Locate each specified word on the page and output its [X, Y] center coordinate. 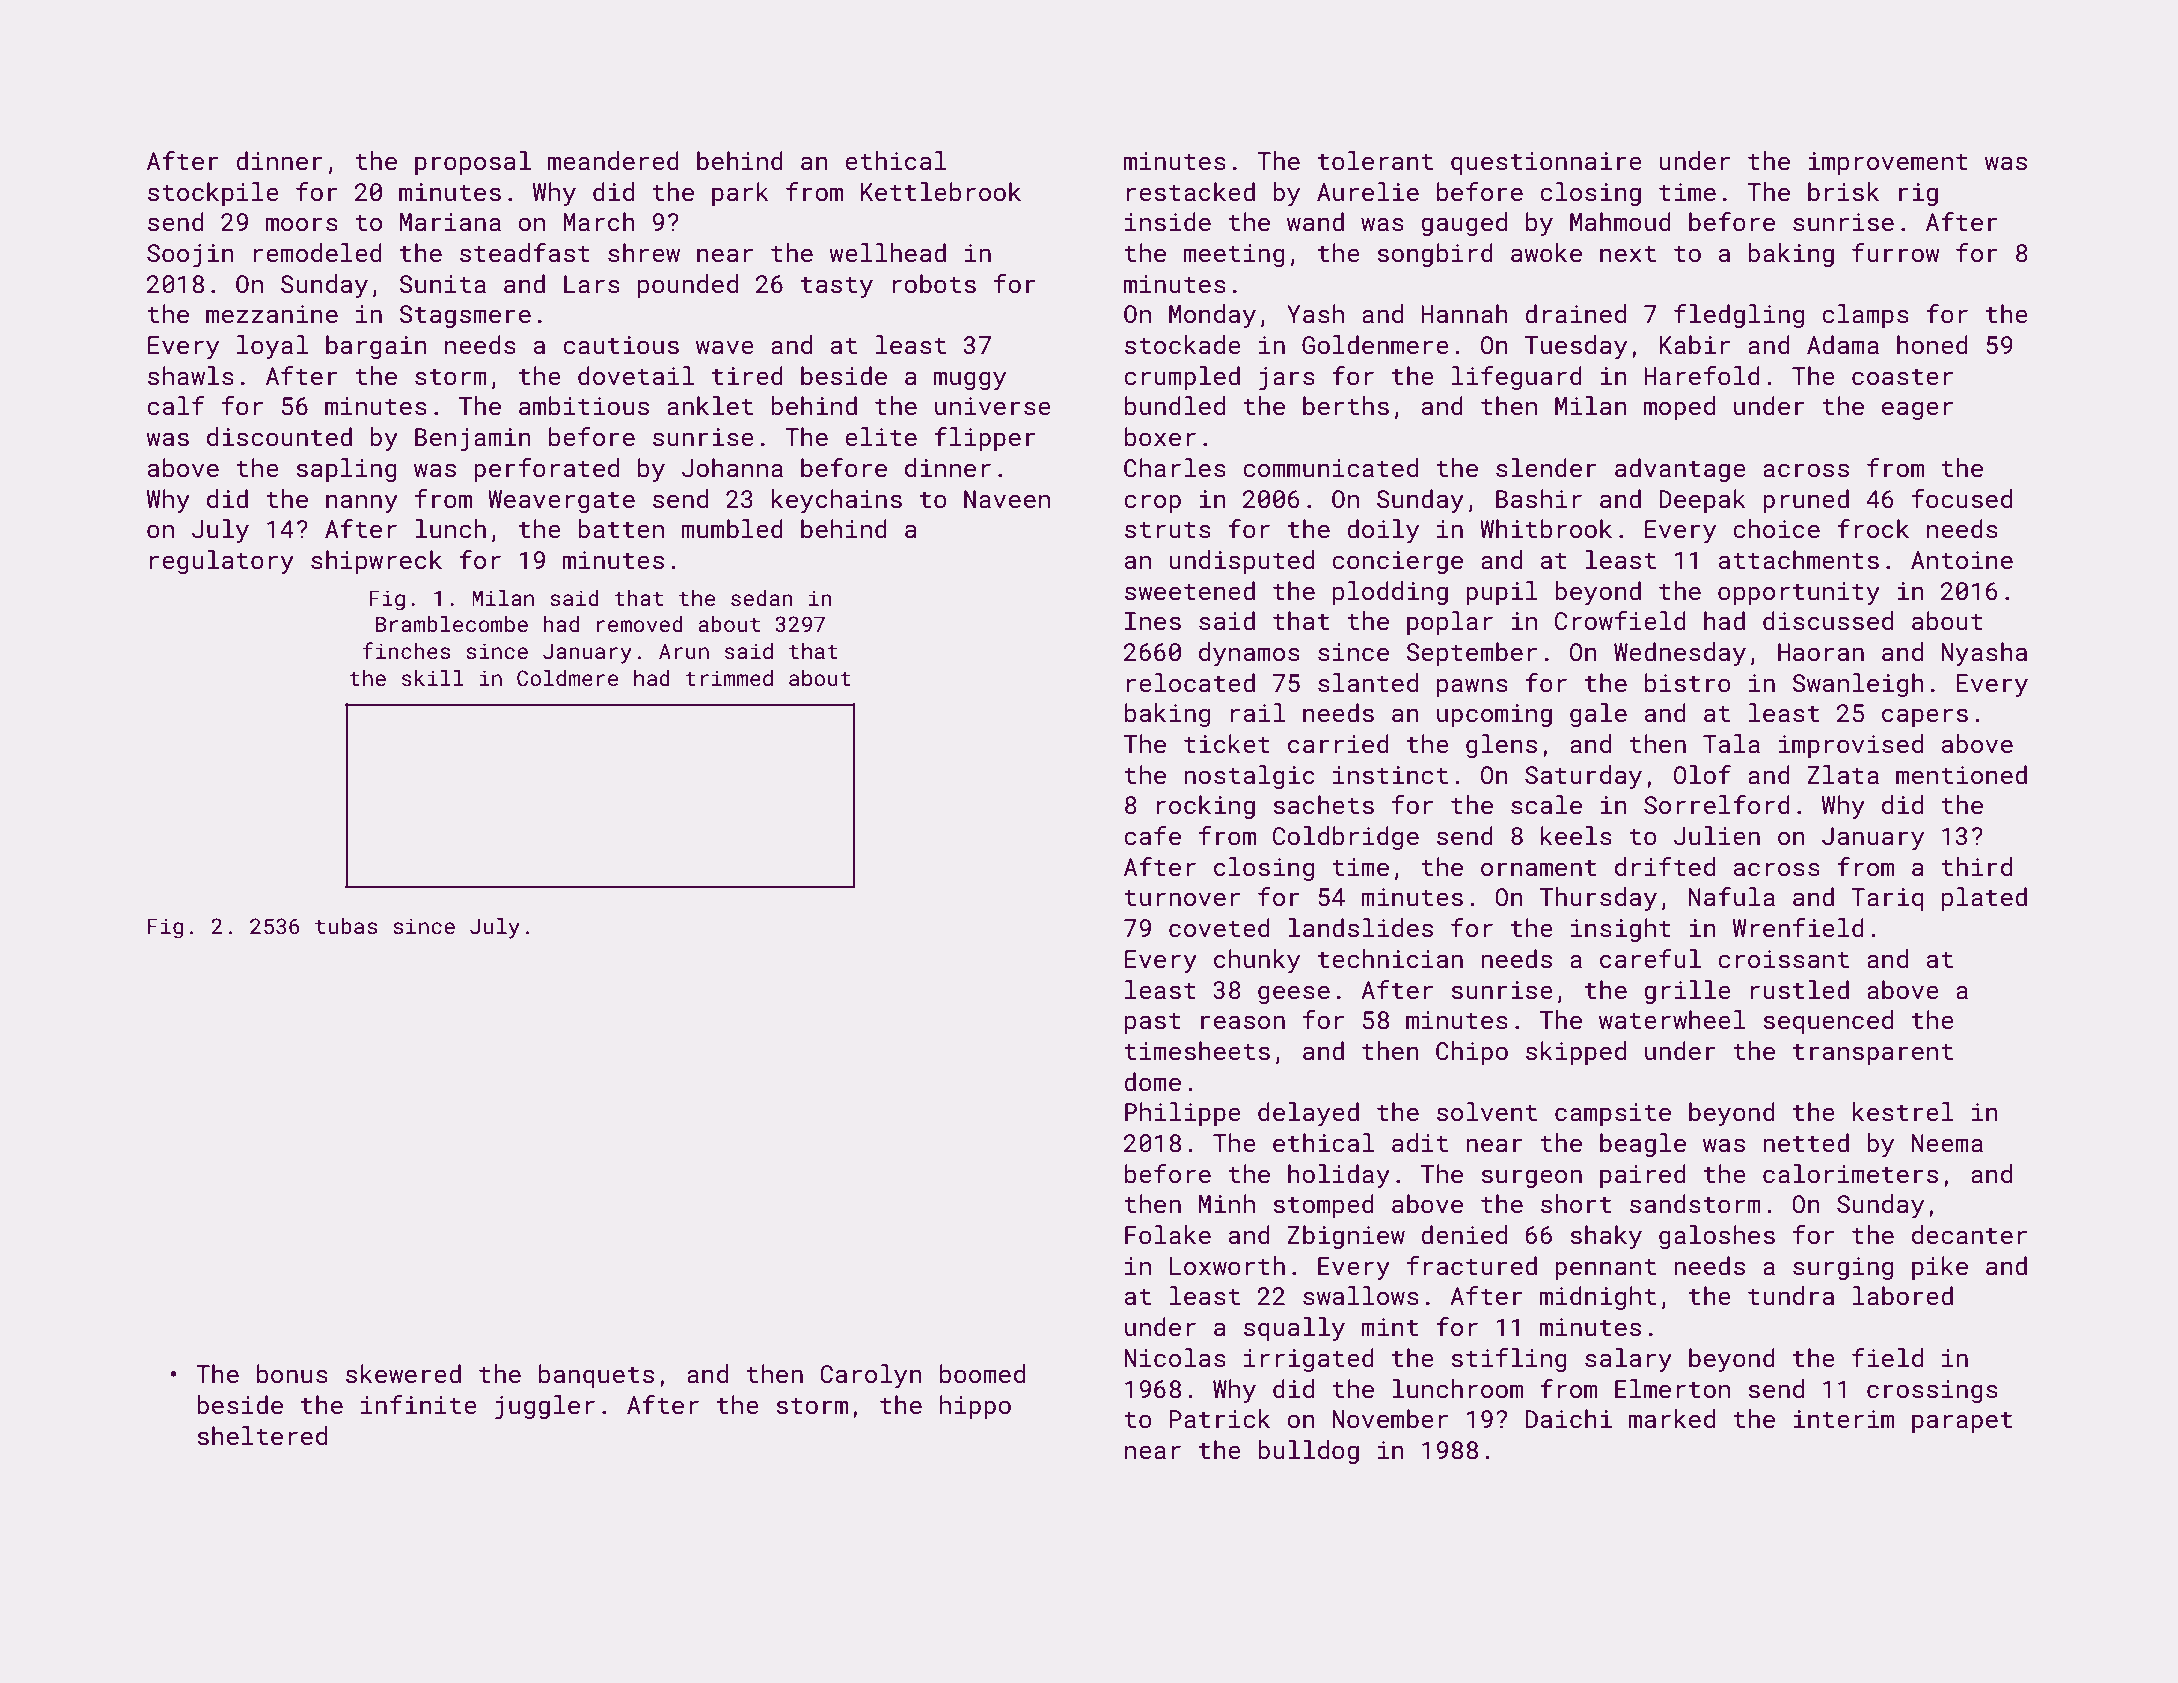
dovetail [636, 375]
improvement [1888, 163]
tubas [346, 926]
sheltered [262, 1435]
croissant [1783, 959]
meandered [613, 160]
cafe [1152, 835]
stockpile [213, 194]
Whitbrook [1546, 528]
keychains [836, 501]
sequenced [1828, 1022]
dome [1152, 1081]
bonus [292, 1373]
